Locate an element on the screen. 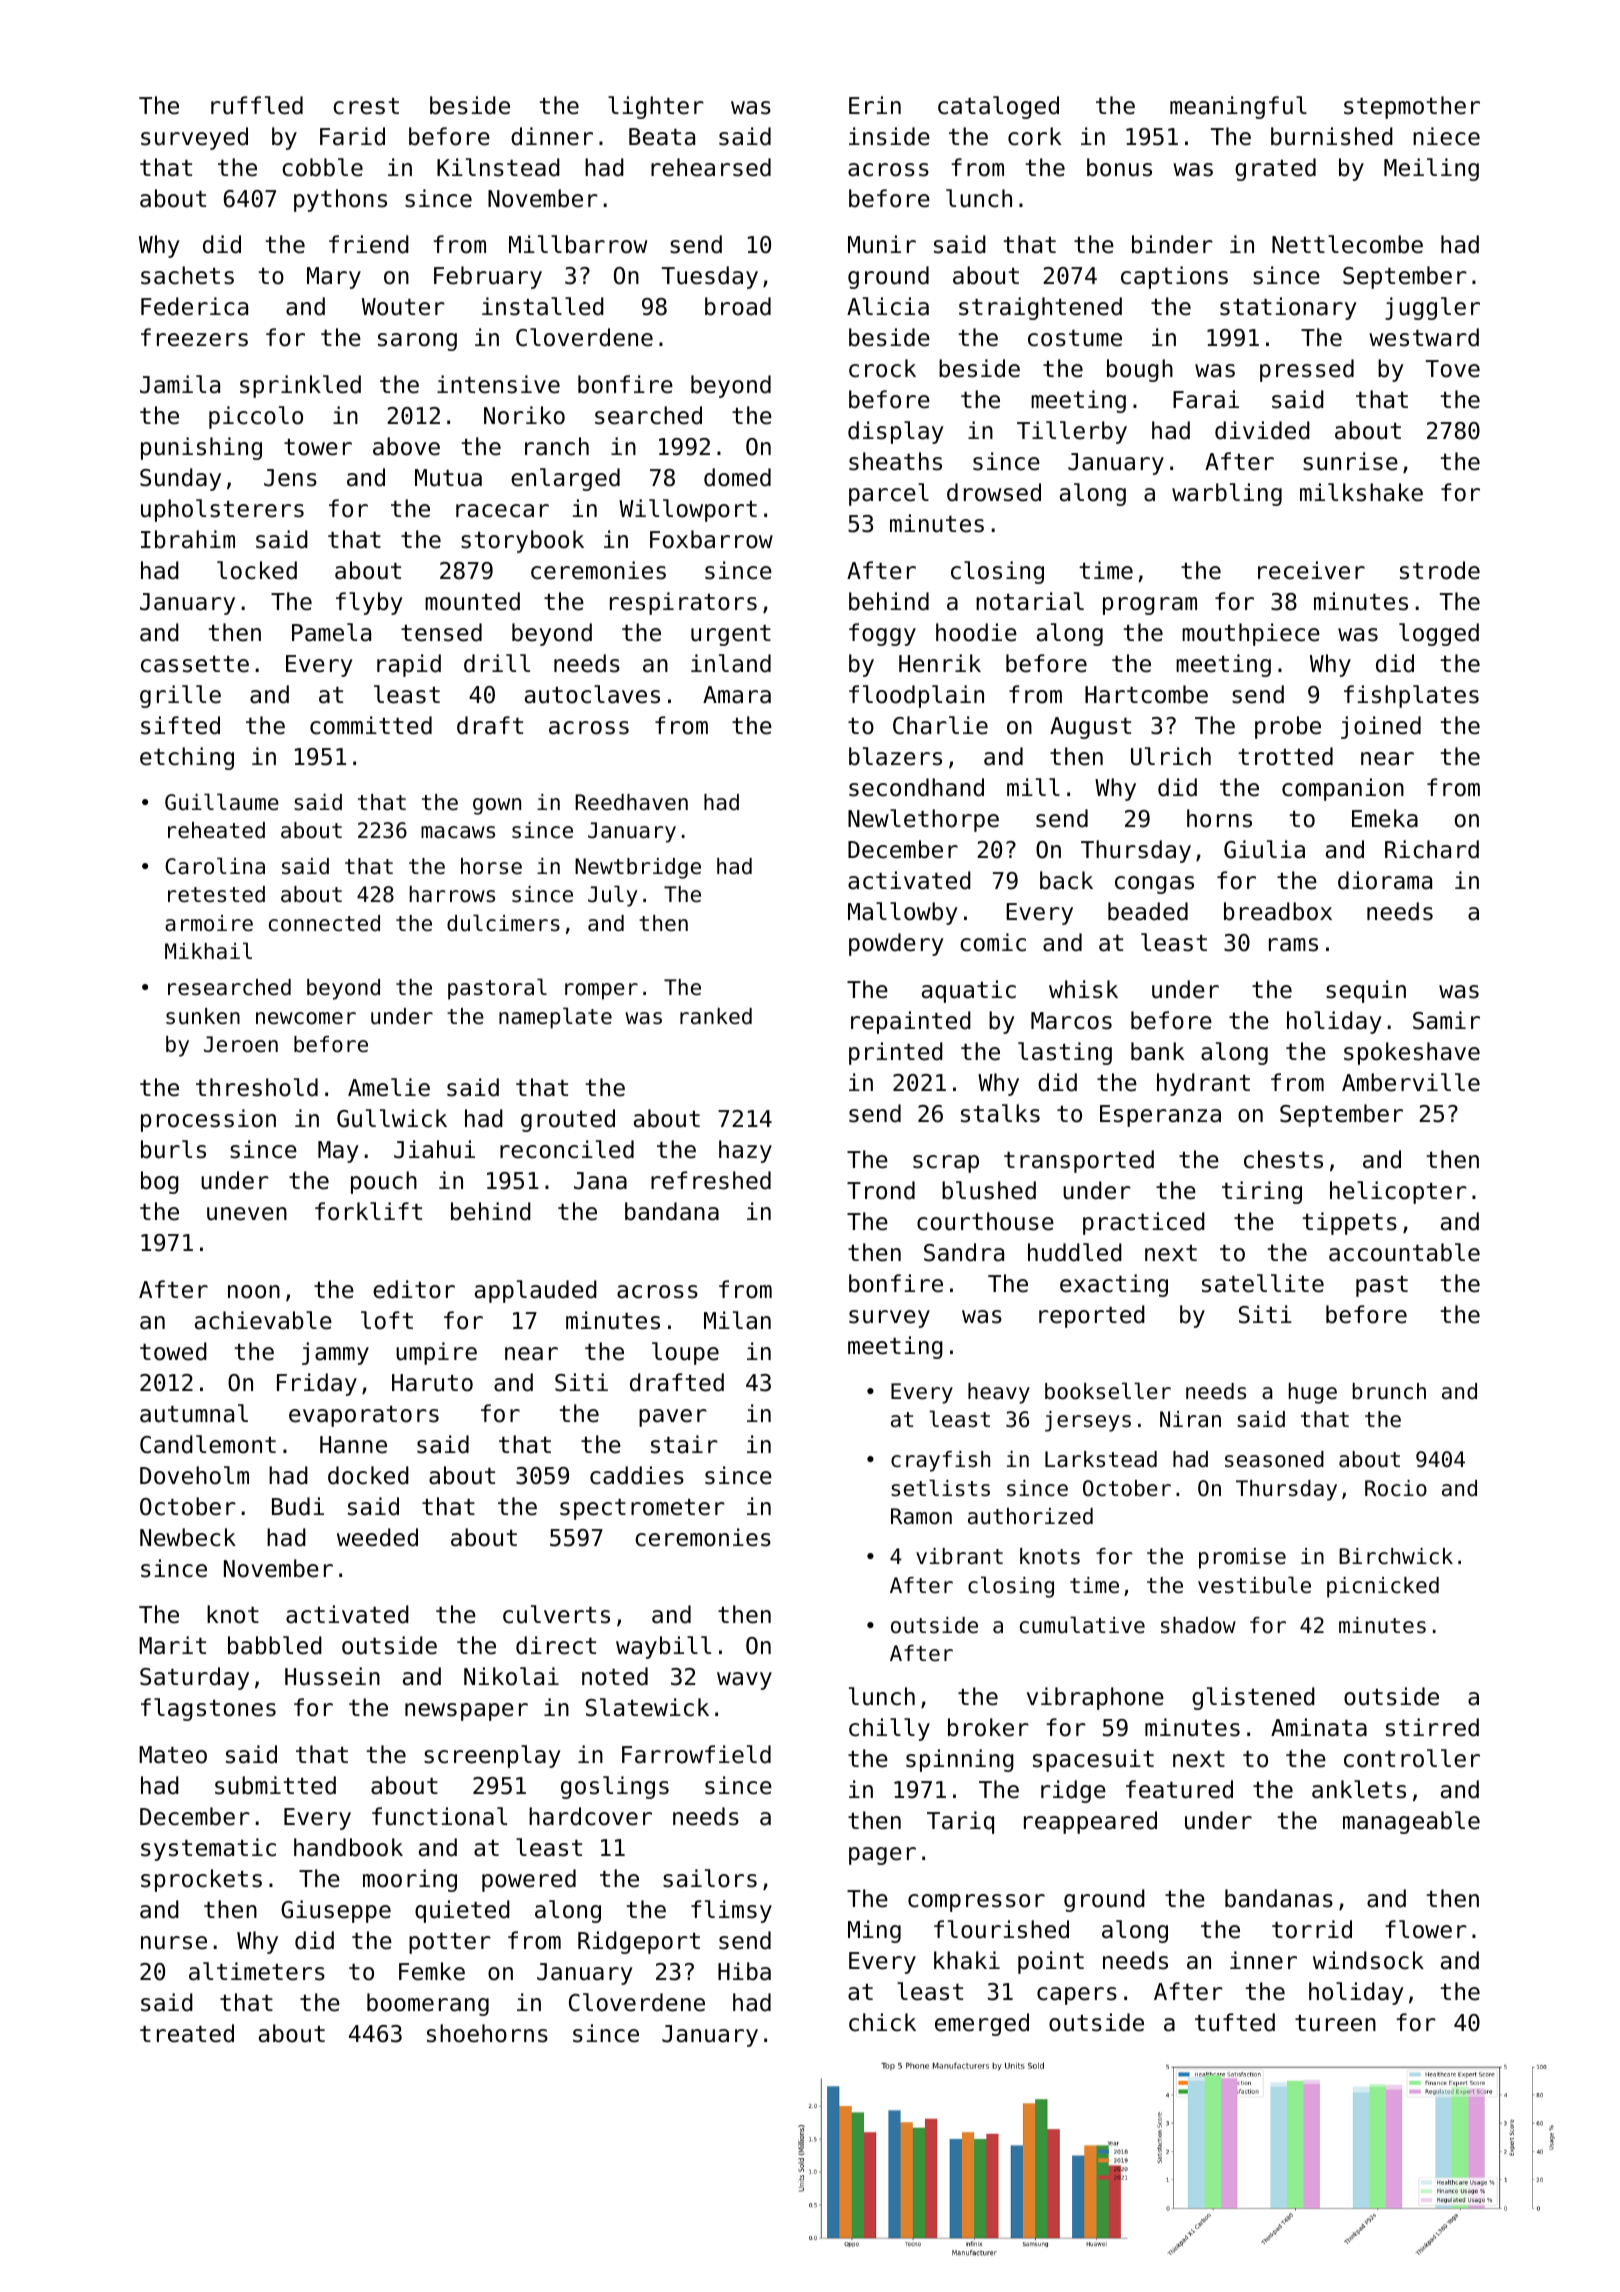 This screenshot has width=1620, height=2292. crest is located at coordinates (366, 106).
